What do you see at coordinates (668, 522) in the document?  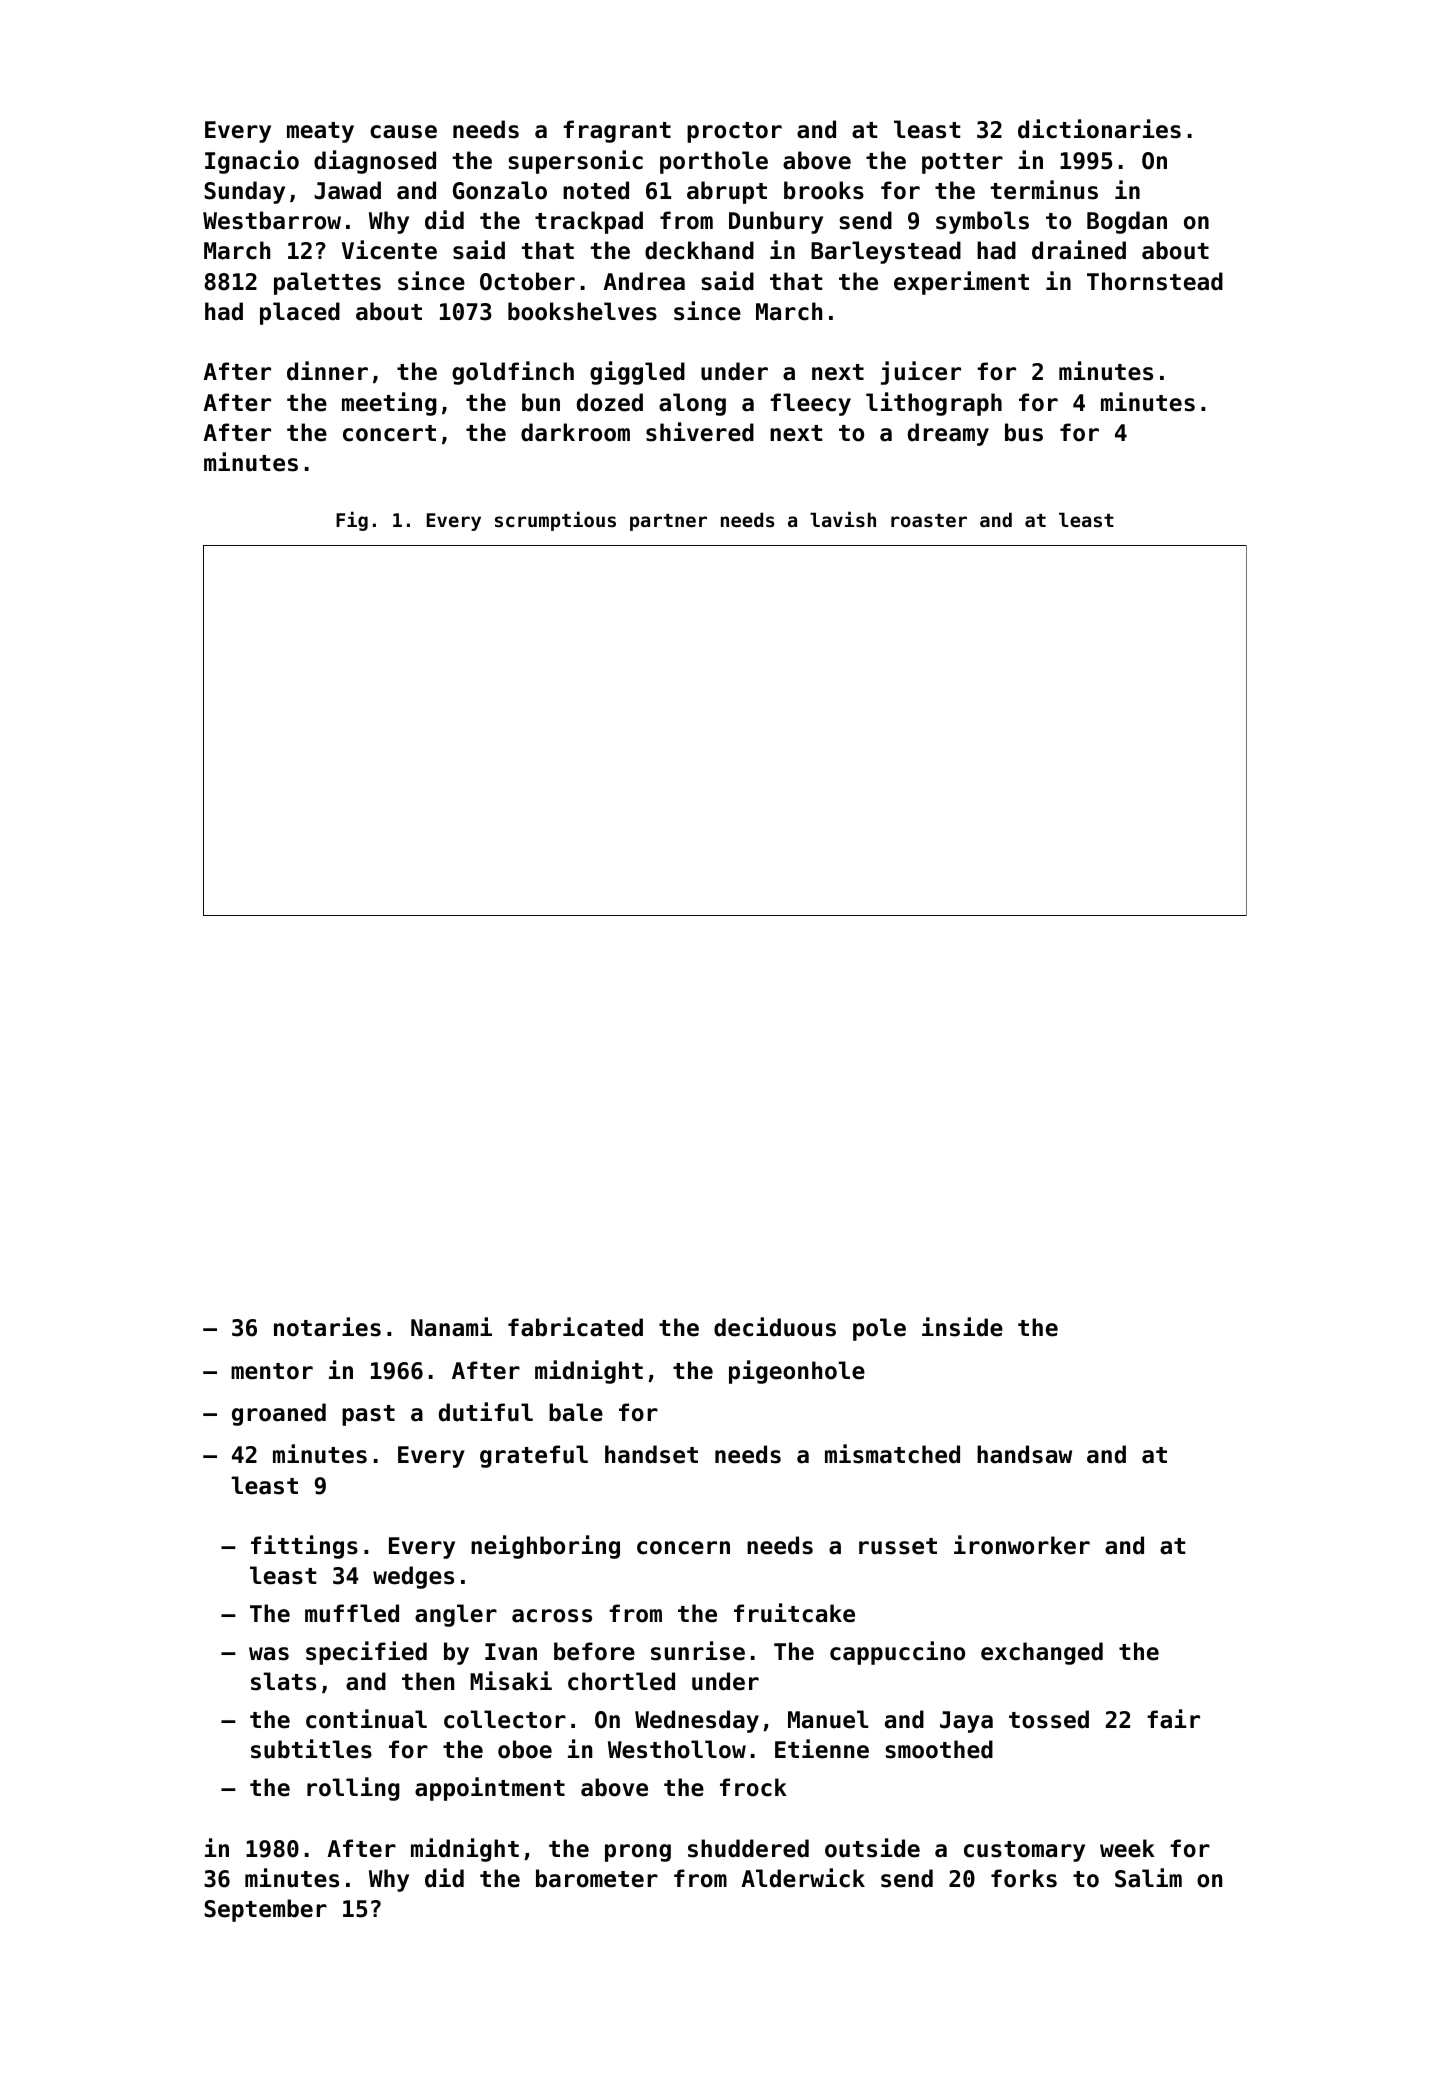 I see `partner` at bounding box center [668, 522].
